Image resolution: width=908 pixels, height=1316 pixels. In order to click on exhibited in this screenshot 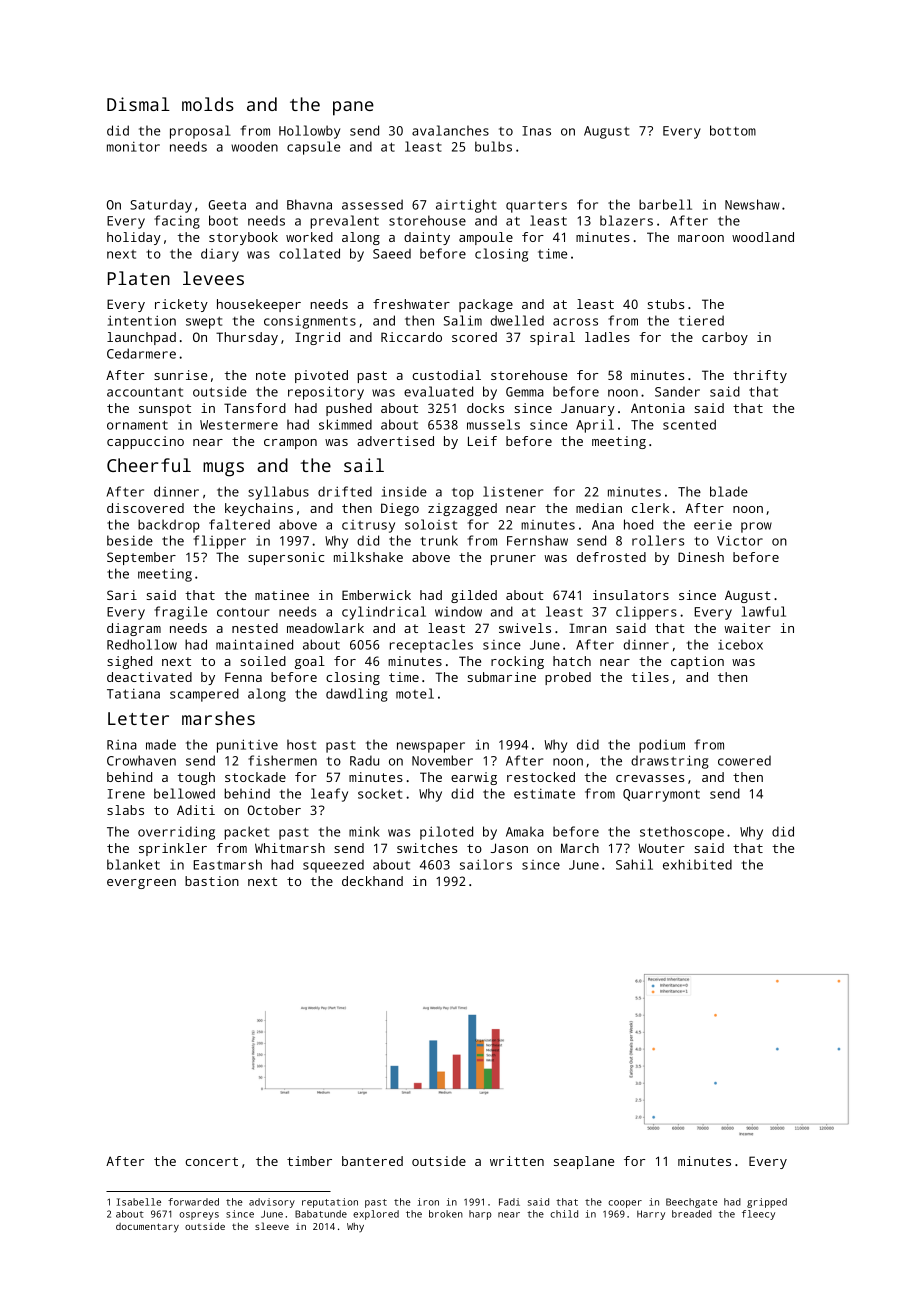, I will do `click(697, 864)`.
